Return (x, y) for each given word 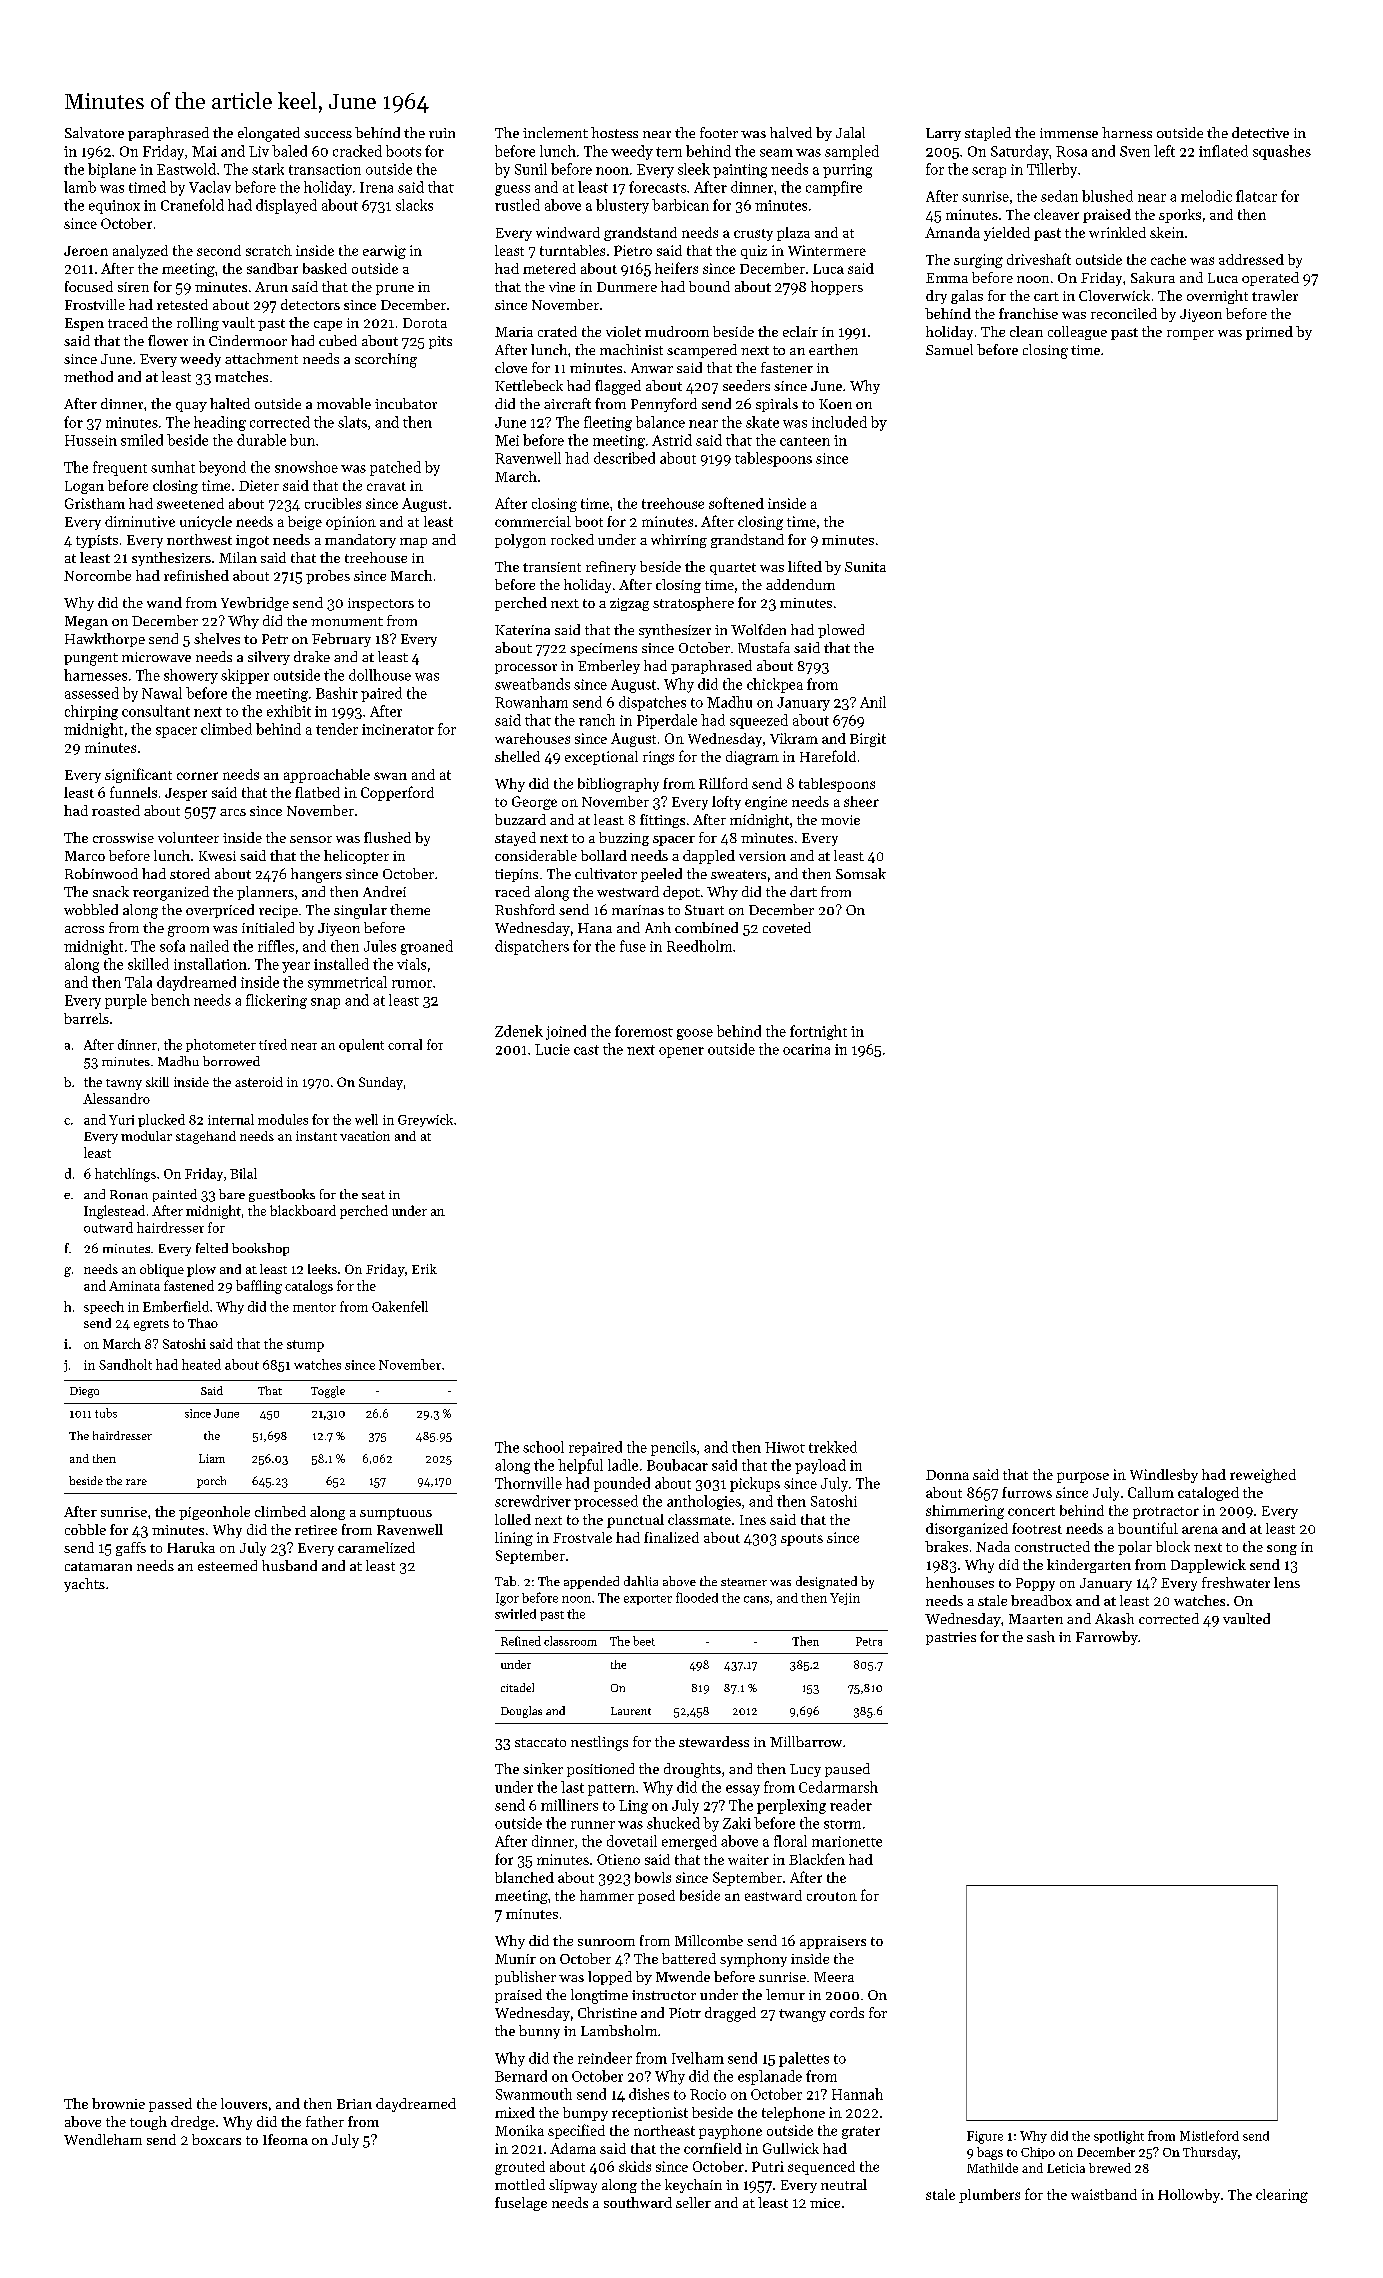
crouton (832, 1896)
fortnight (818, 1032)
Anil (873, 702)
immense (1069, 133)
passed (170, 2105)
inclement (555, 132)
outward (108, 1227)
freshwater (1236, 1582)
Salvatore (94, 132)
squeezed (759, 721)
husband (289, 1565)
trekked (833, 1447)
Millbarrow (806, 1741)
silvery (269, 658)
